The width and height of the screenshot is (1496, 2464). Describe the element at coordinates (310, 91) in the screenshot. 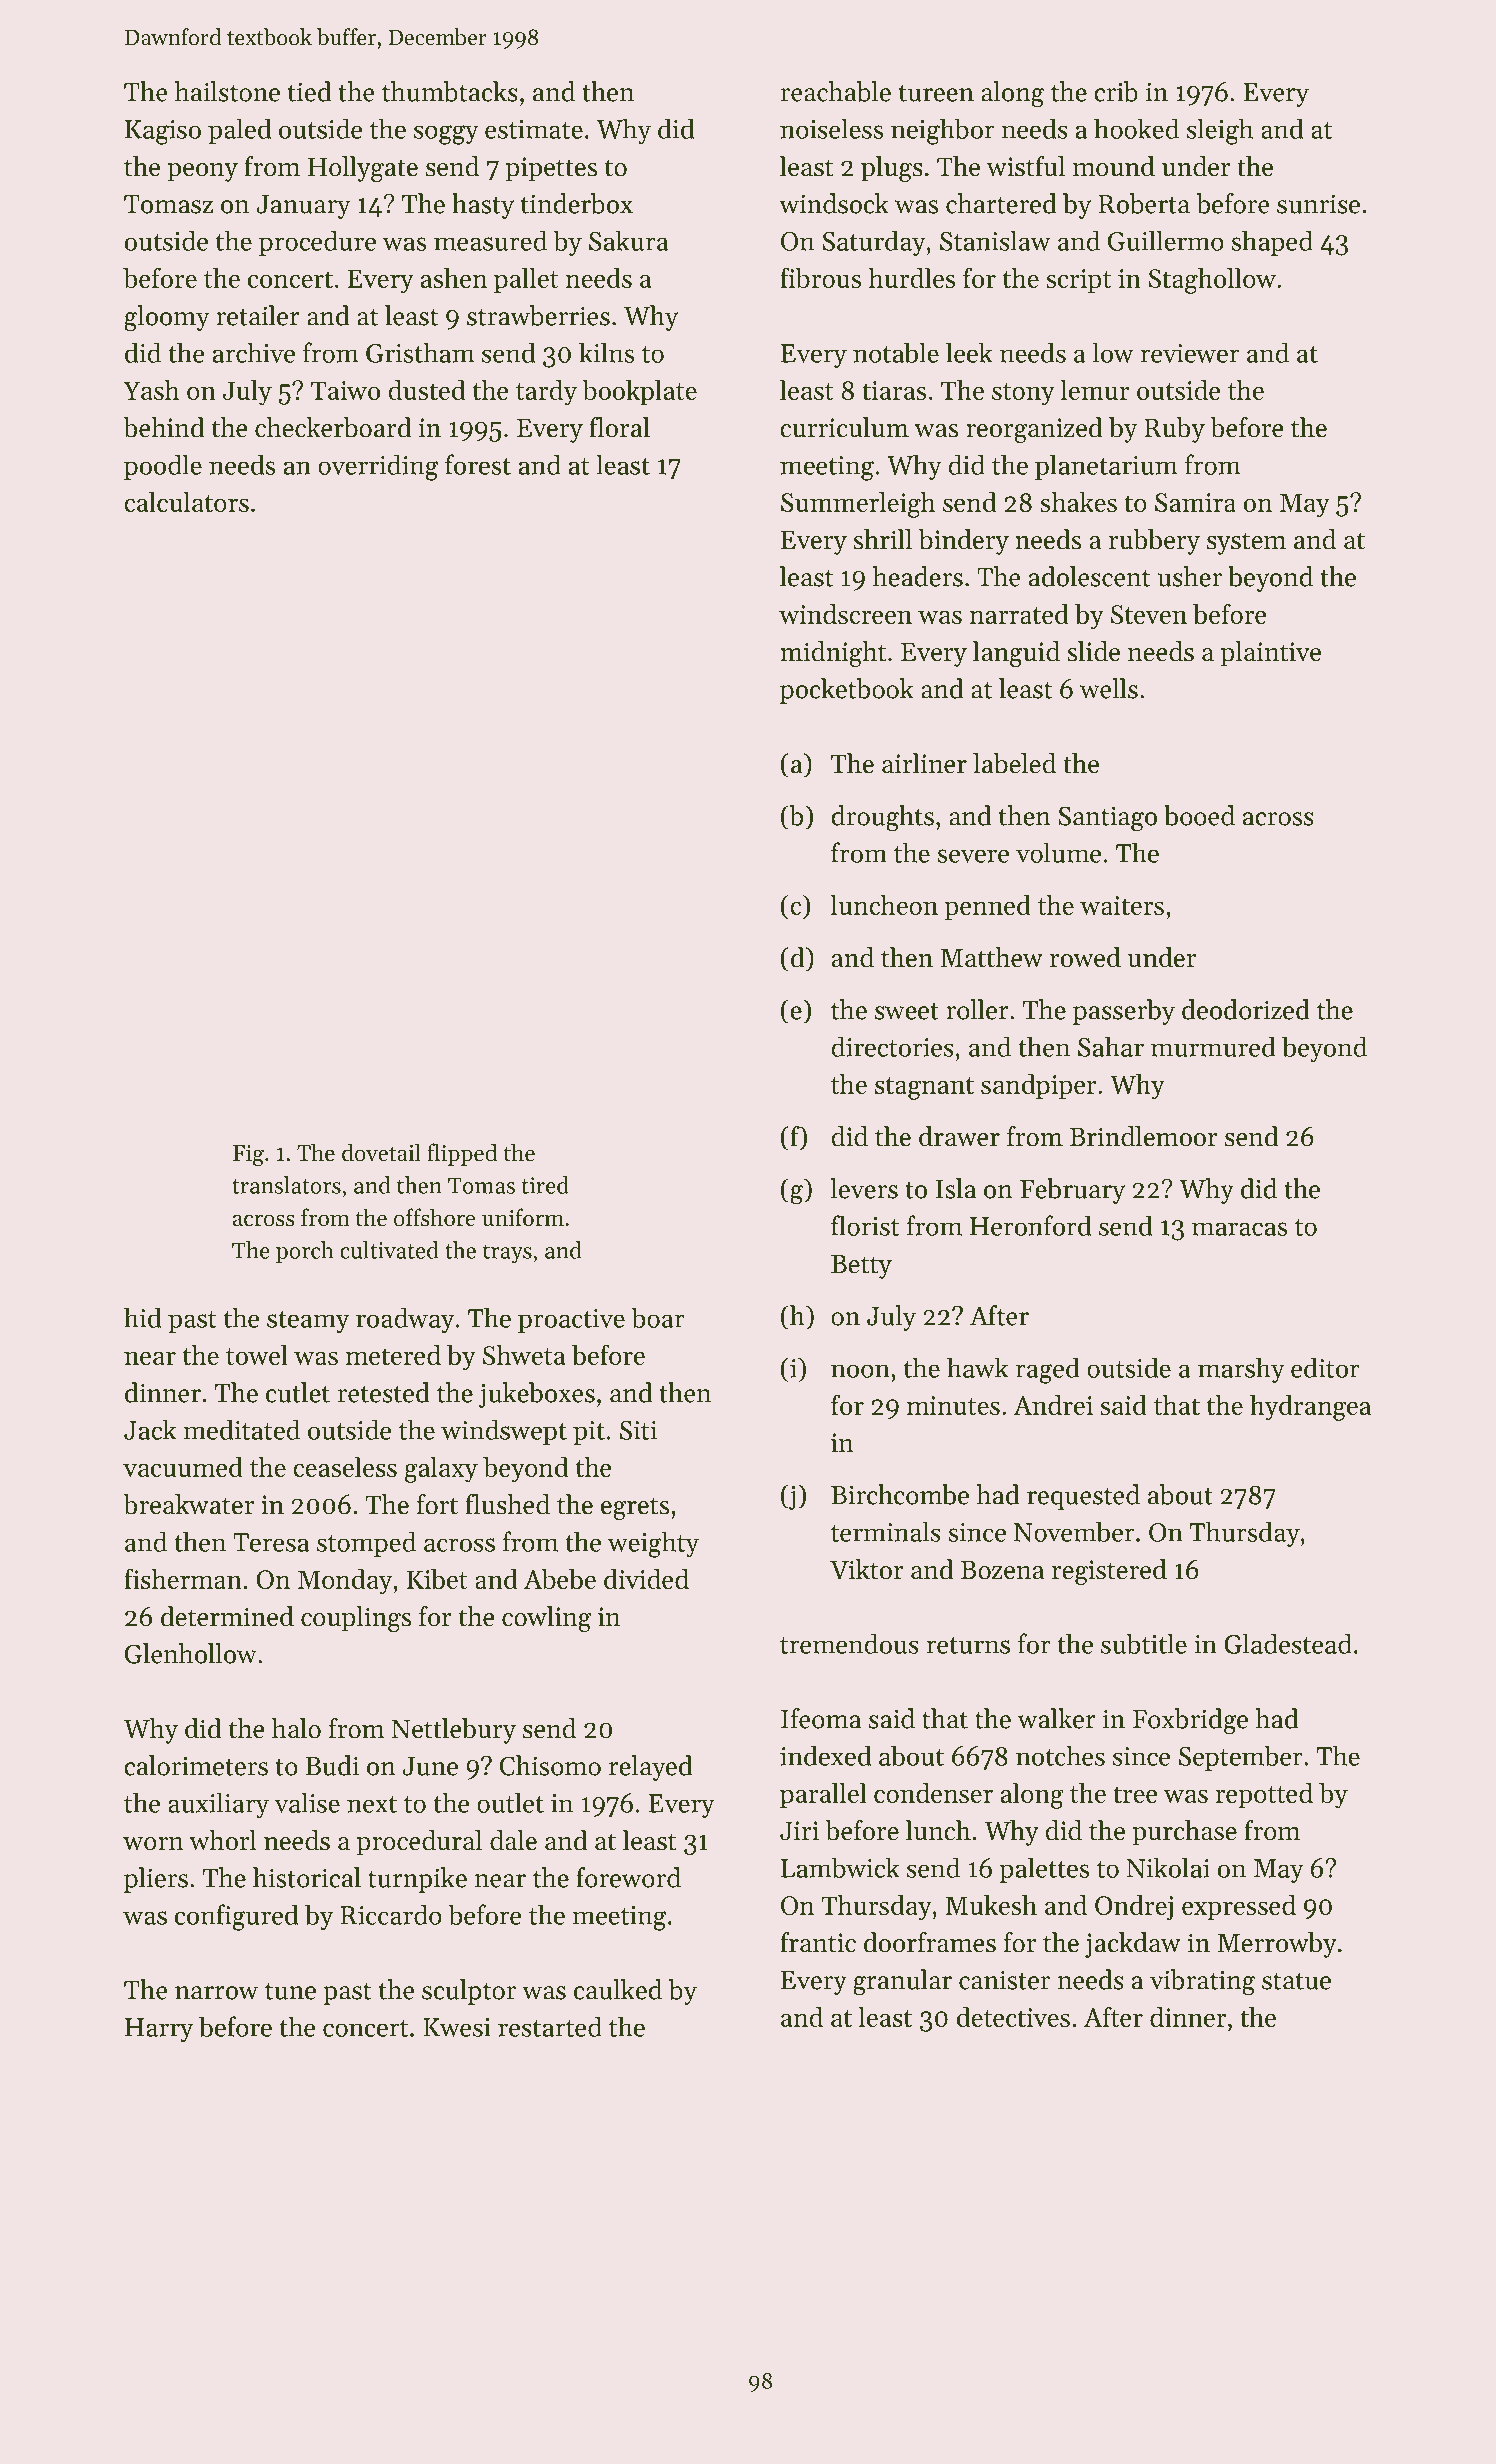

I see `tied` at that location.
